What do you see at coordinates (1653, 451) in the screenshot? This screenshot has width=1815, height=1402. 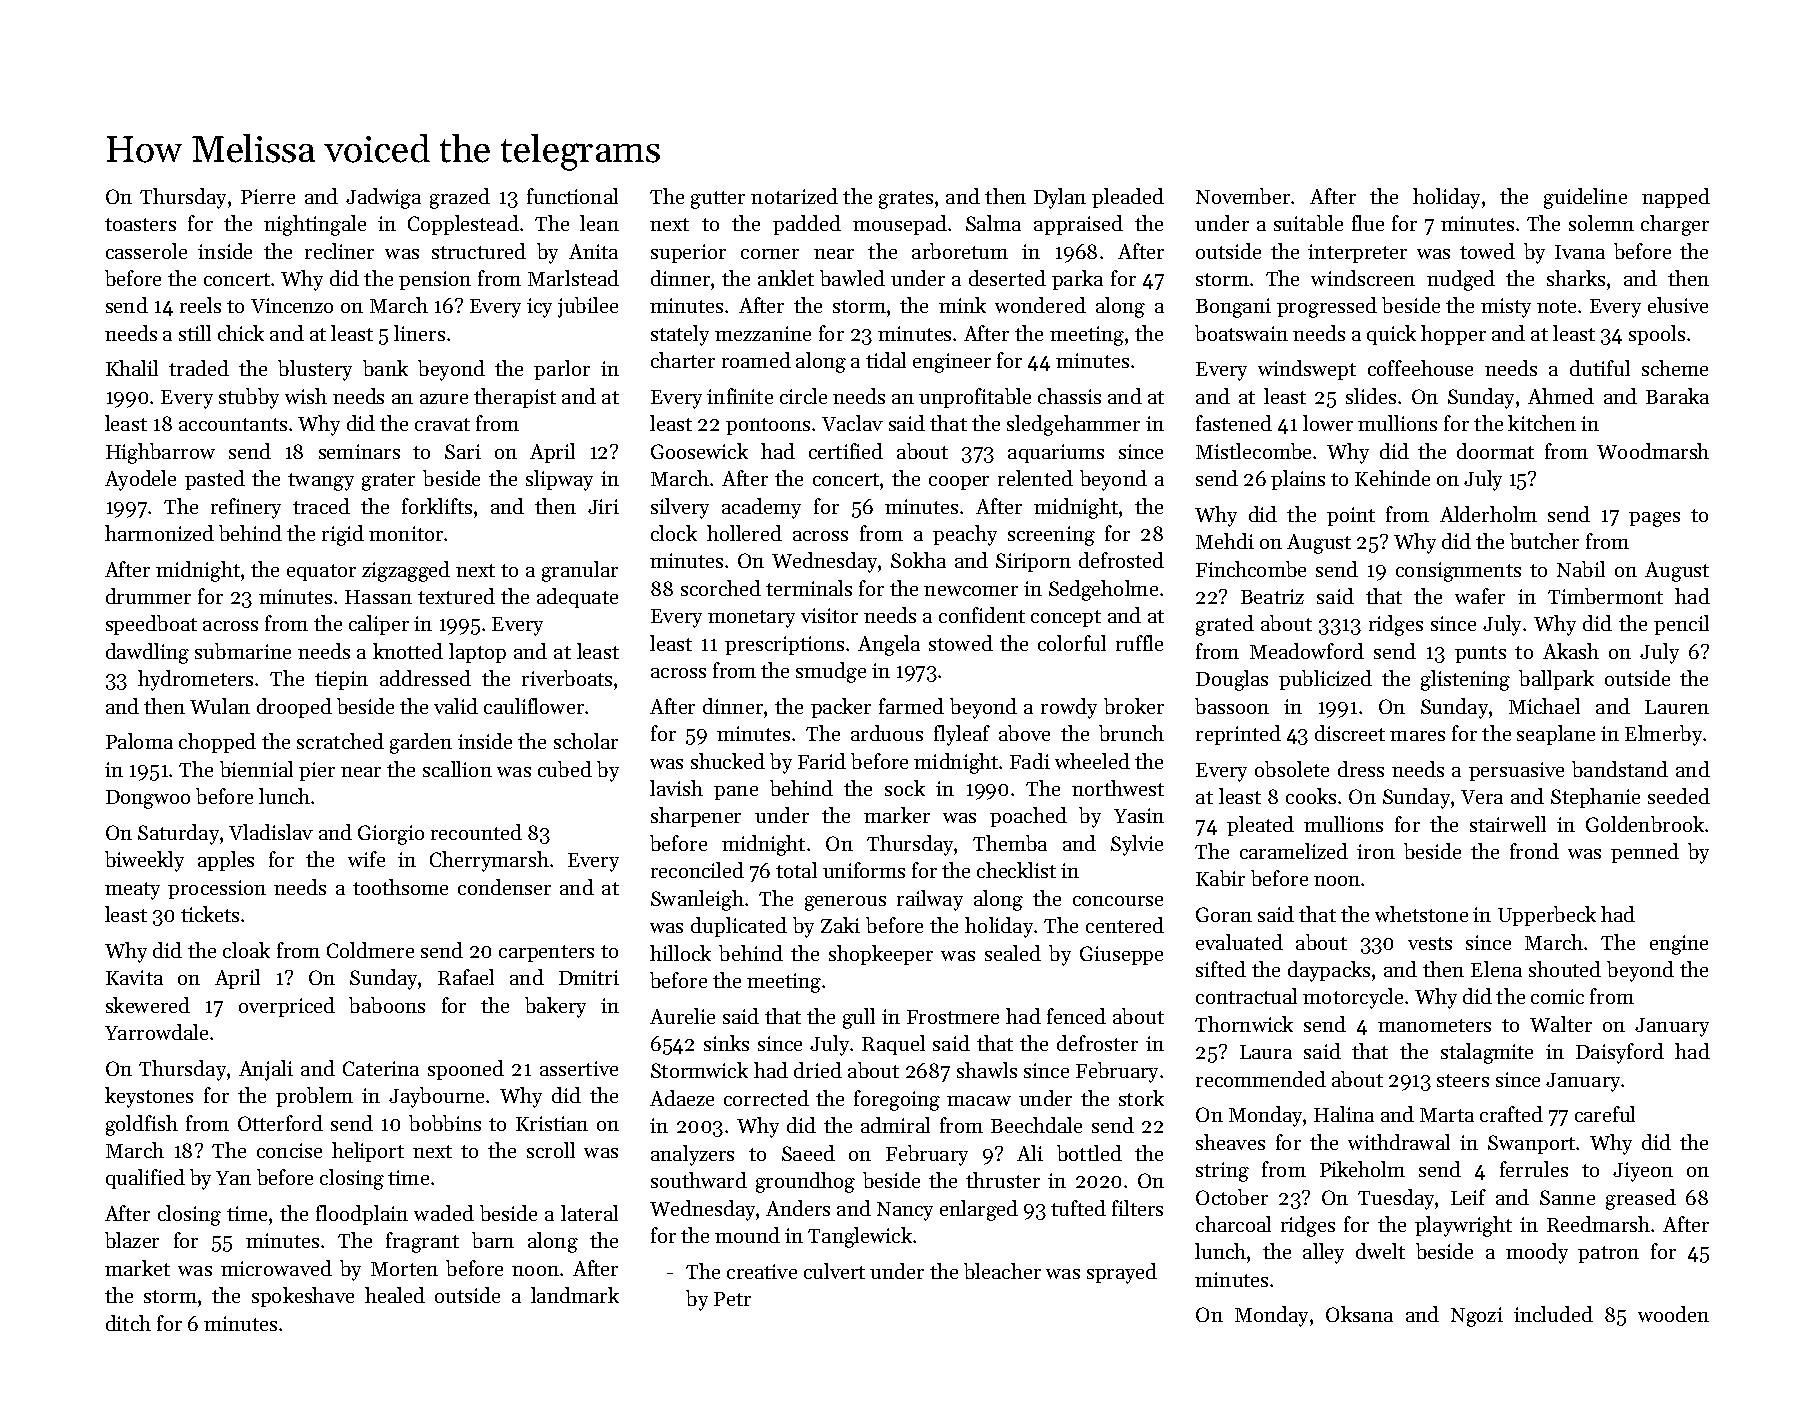 I see `Woodmarsh` at bounding box center [1653, 451].
